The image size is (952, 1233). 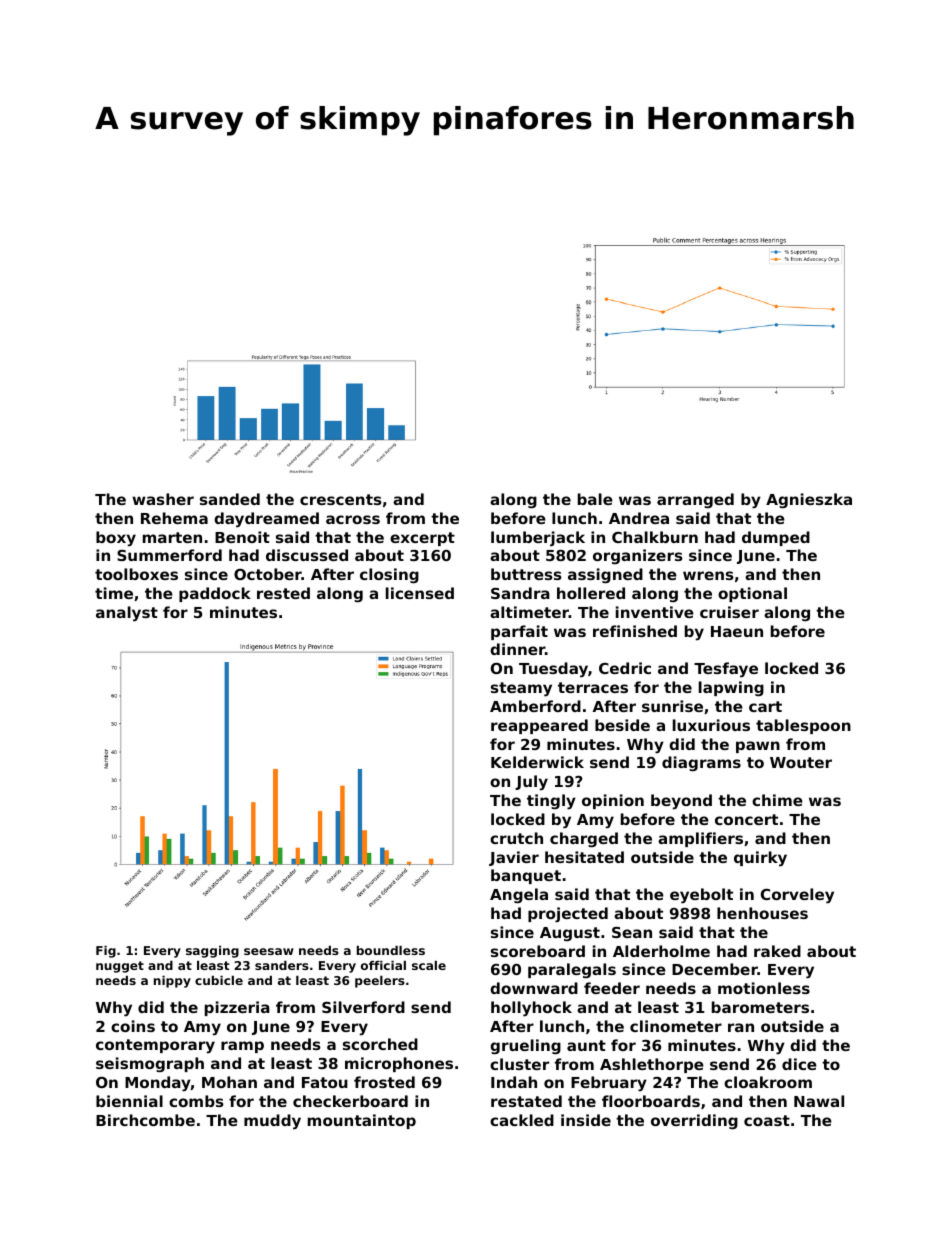 What do you see at coordinates (215, 594) in the document?
I see `paddock` at bounding box center [215, 594].
